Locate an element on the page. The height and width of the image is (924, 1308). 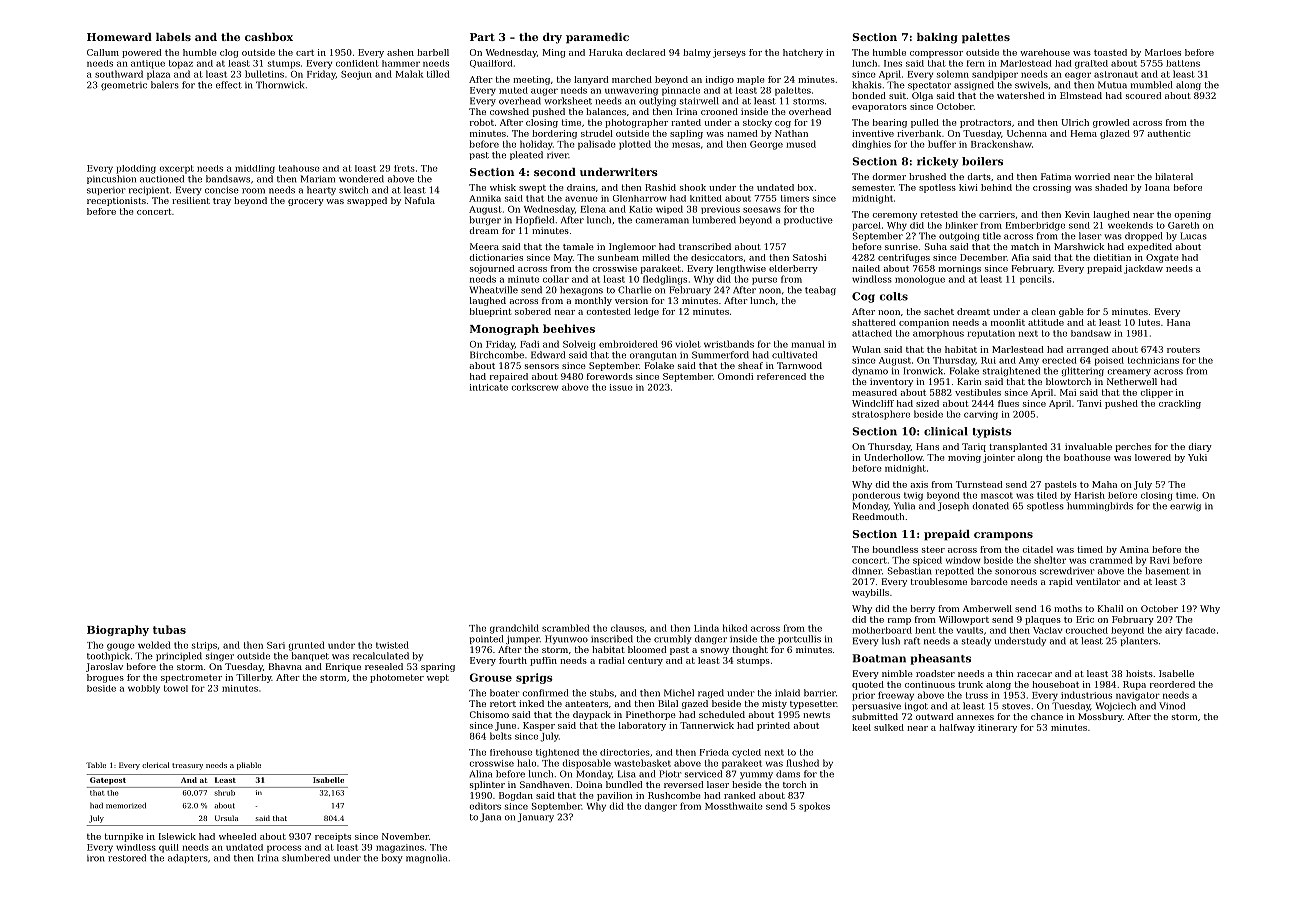
paramedic is located at coordinates (597, 38).
